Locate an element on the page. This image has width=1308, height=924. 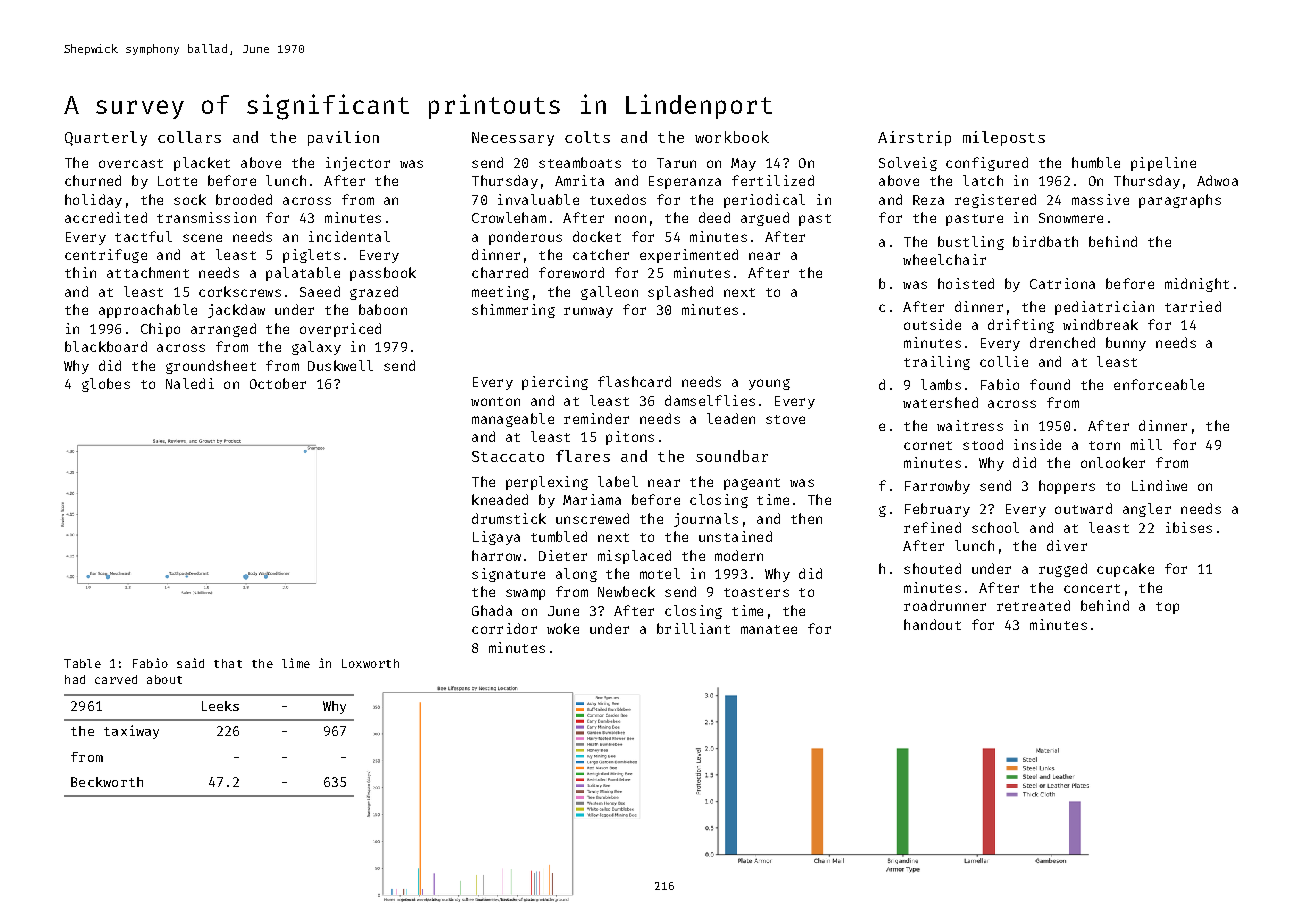
angler is located at coordinates (1147, 510).
